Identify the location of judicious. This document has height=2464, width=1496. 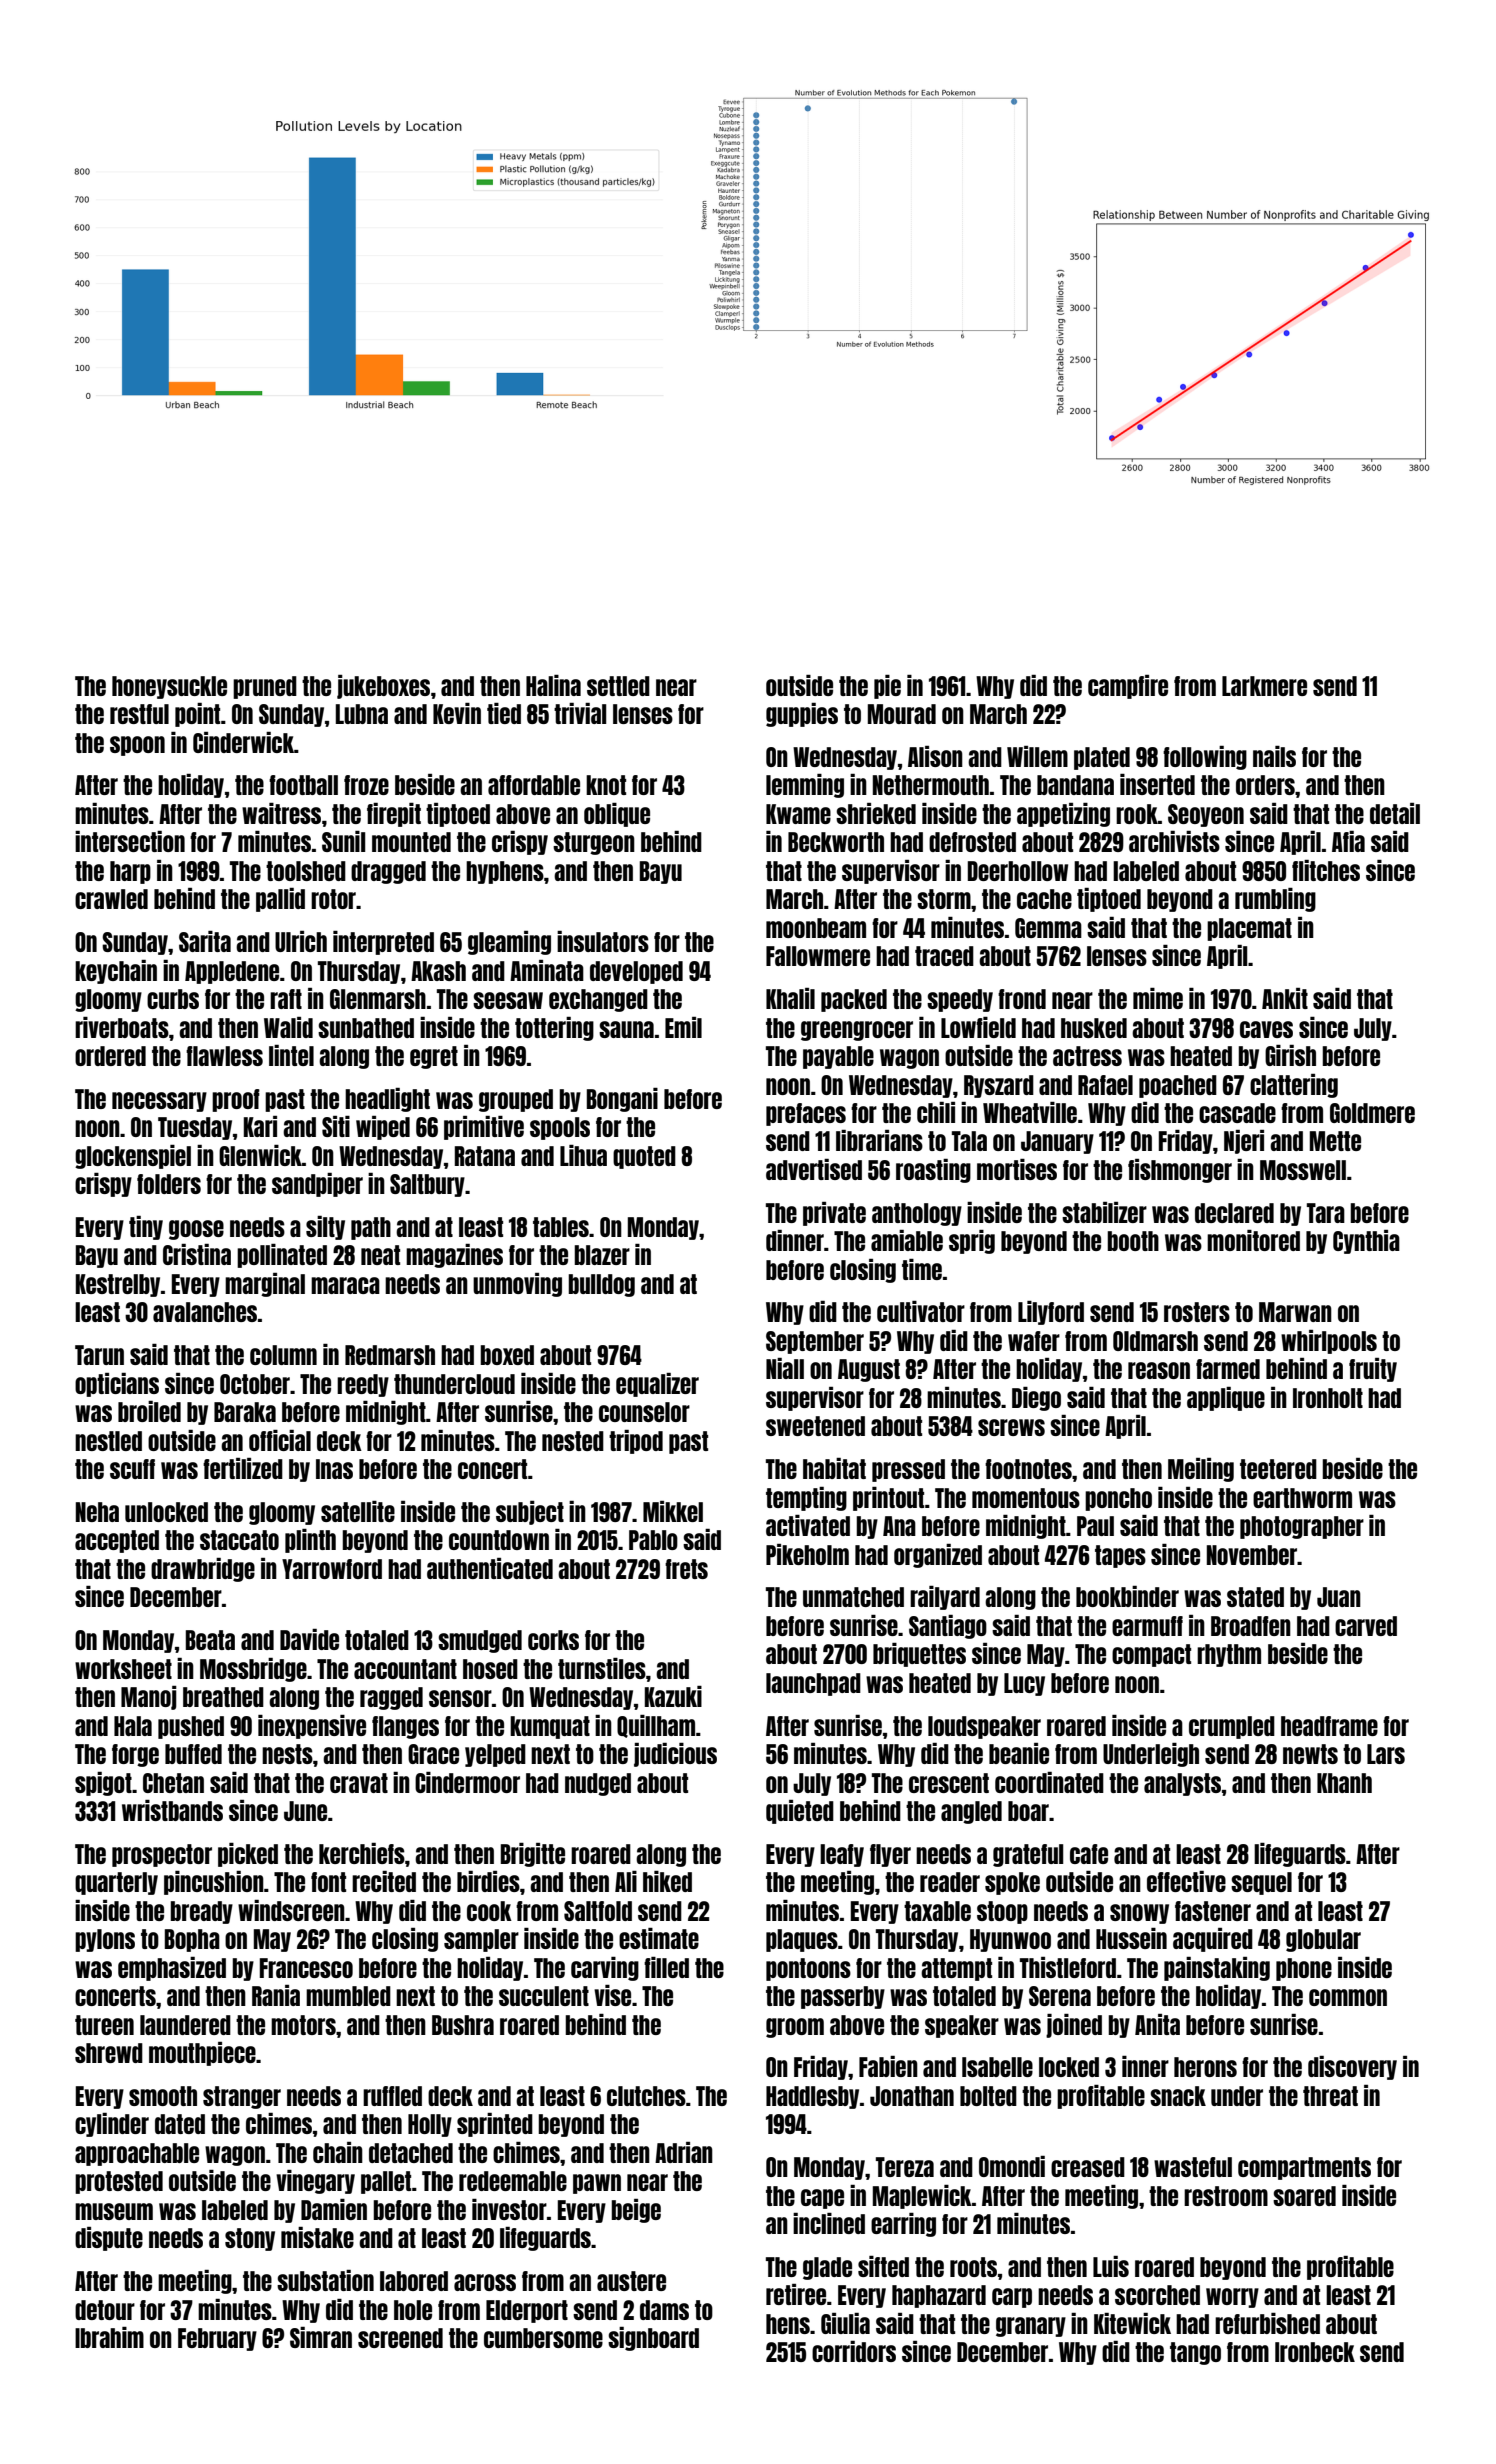
(675, 1755).
